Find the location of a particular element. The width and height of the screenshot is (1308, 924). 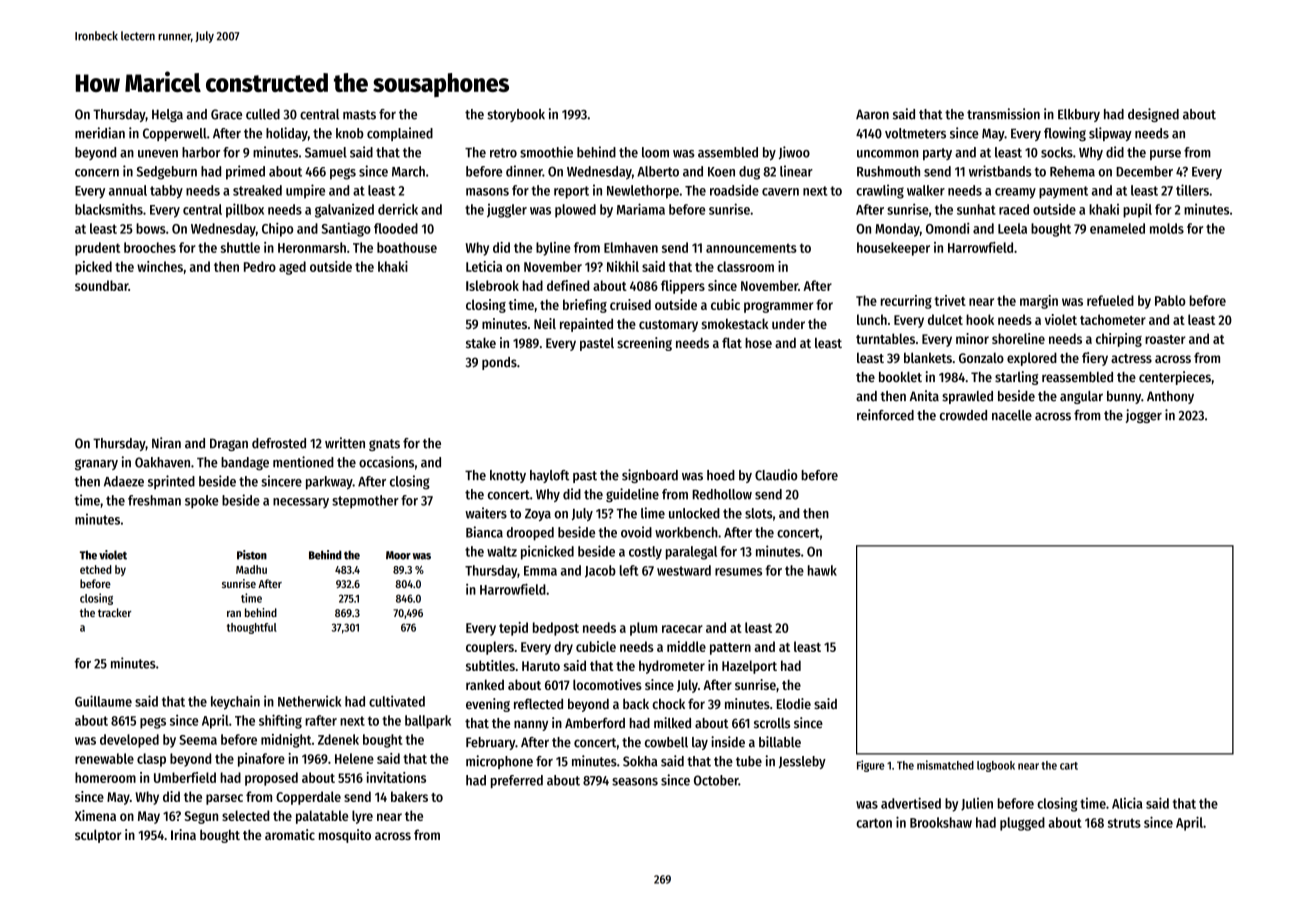

thoughtful is located at coordinates (252, 628).
